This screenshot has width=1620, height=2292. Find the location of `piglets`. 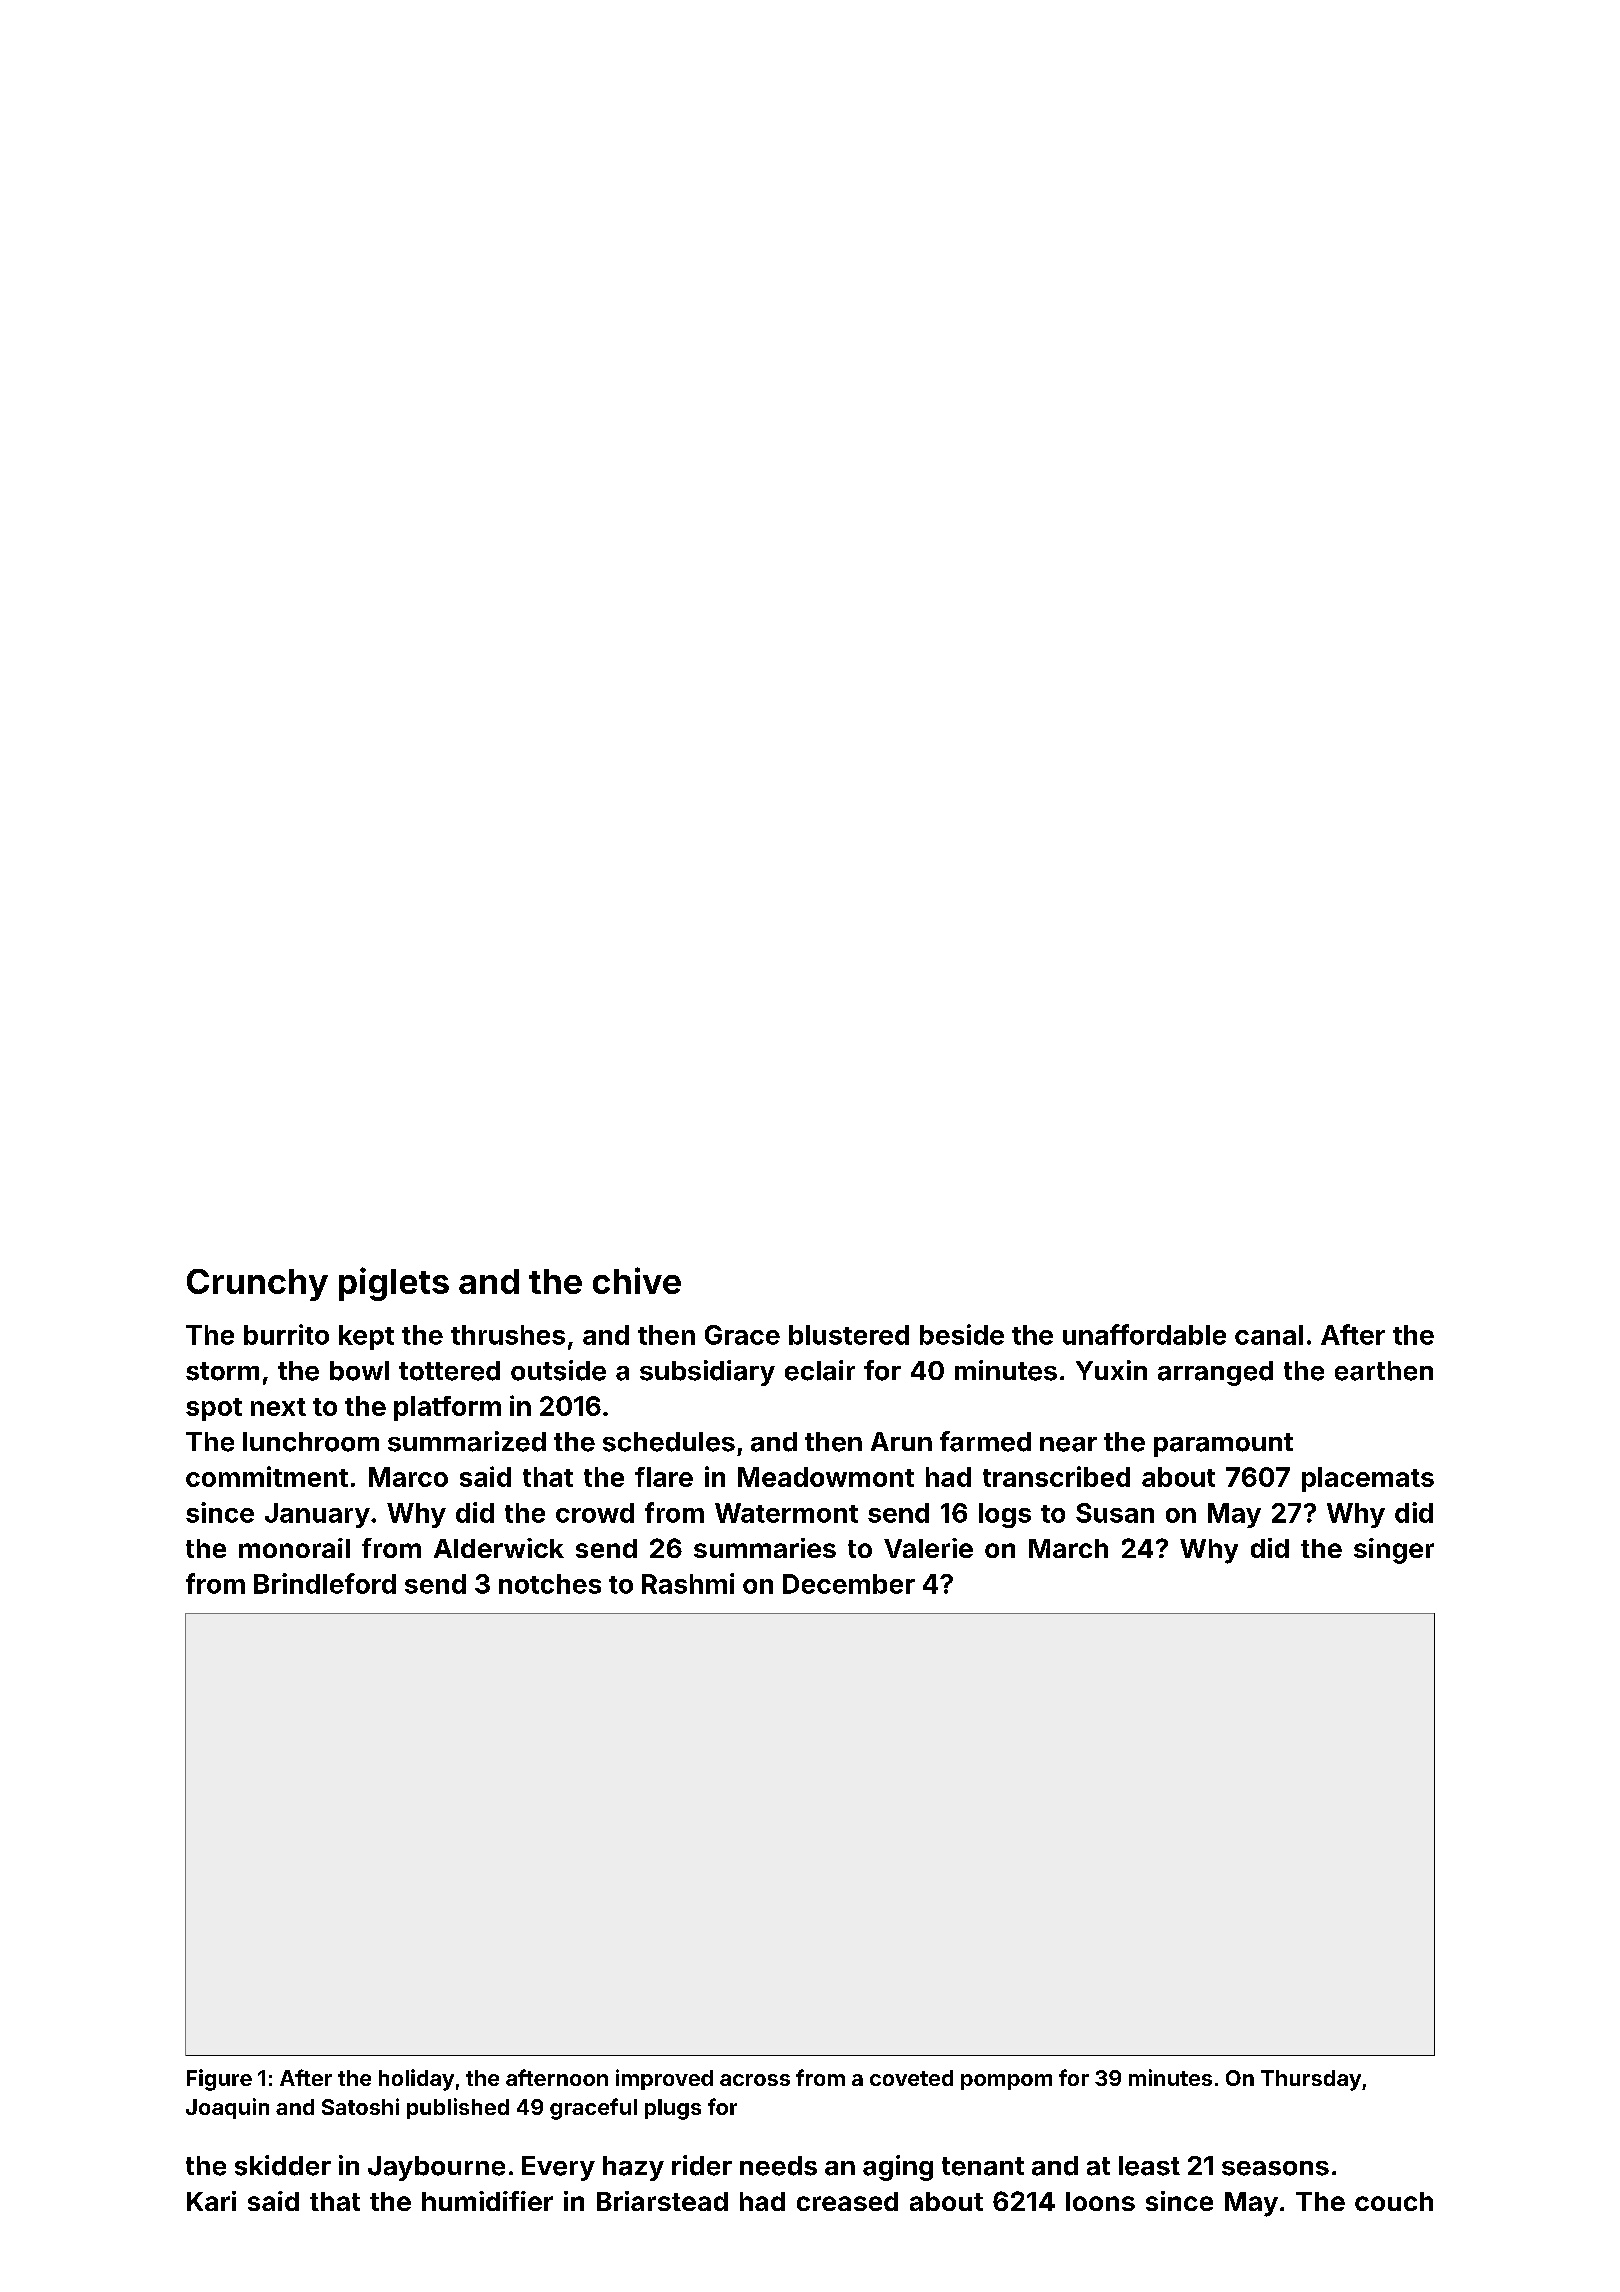

piglets is located at coordinates (394, 1284).
